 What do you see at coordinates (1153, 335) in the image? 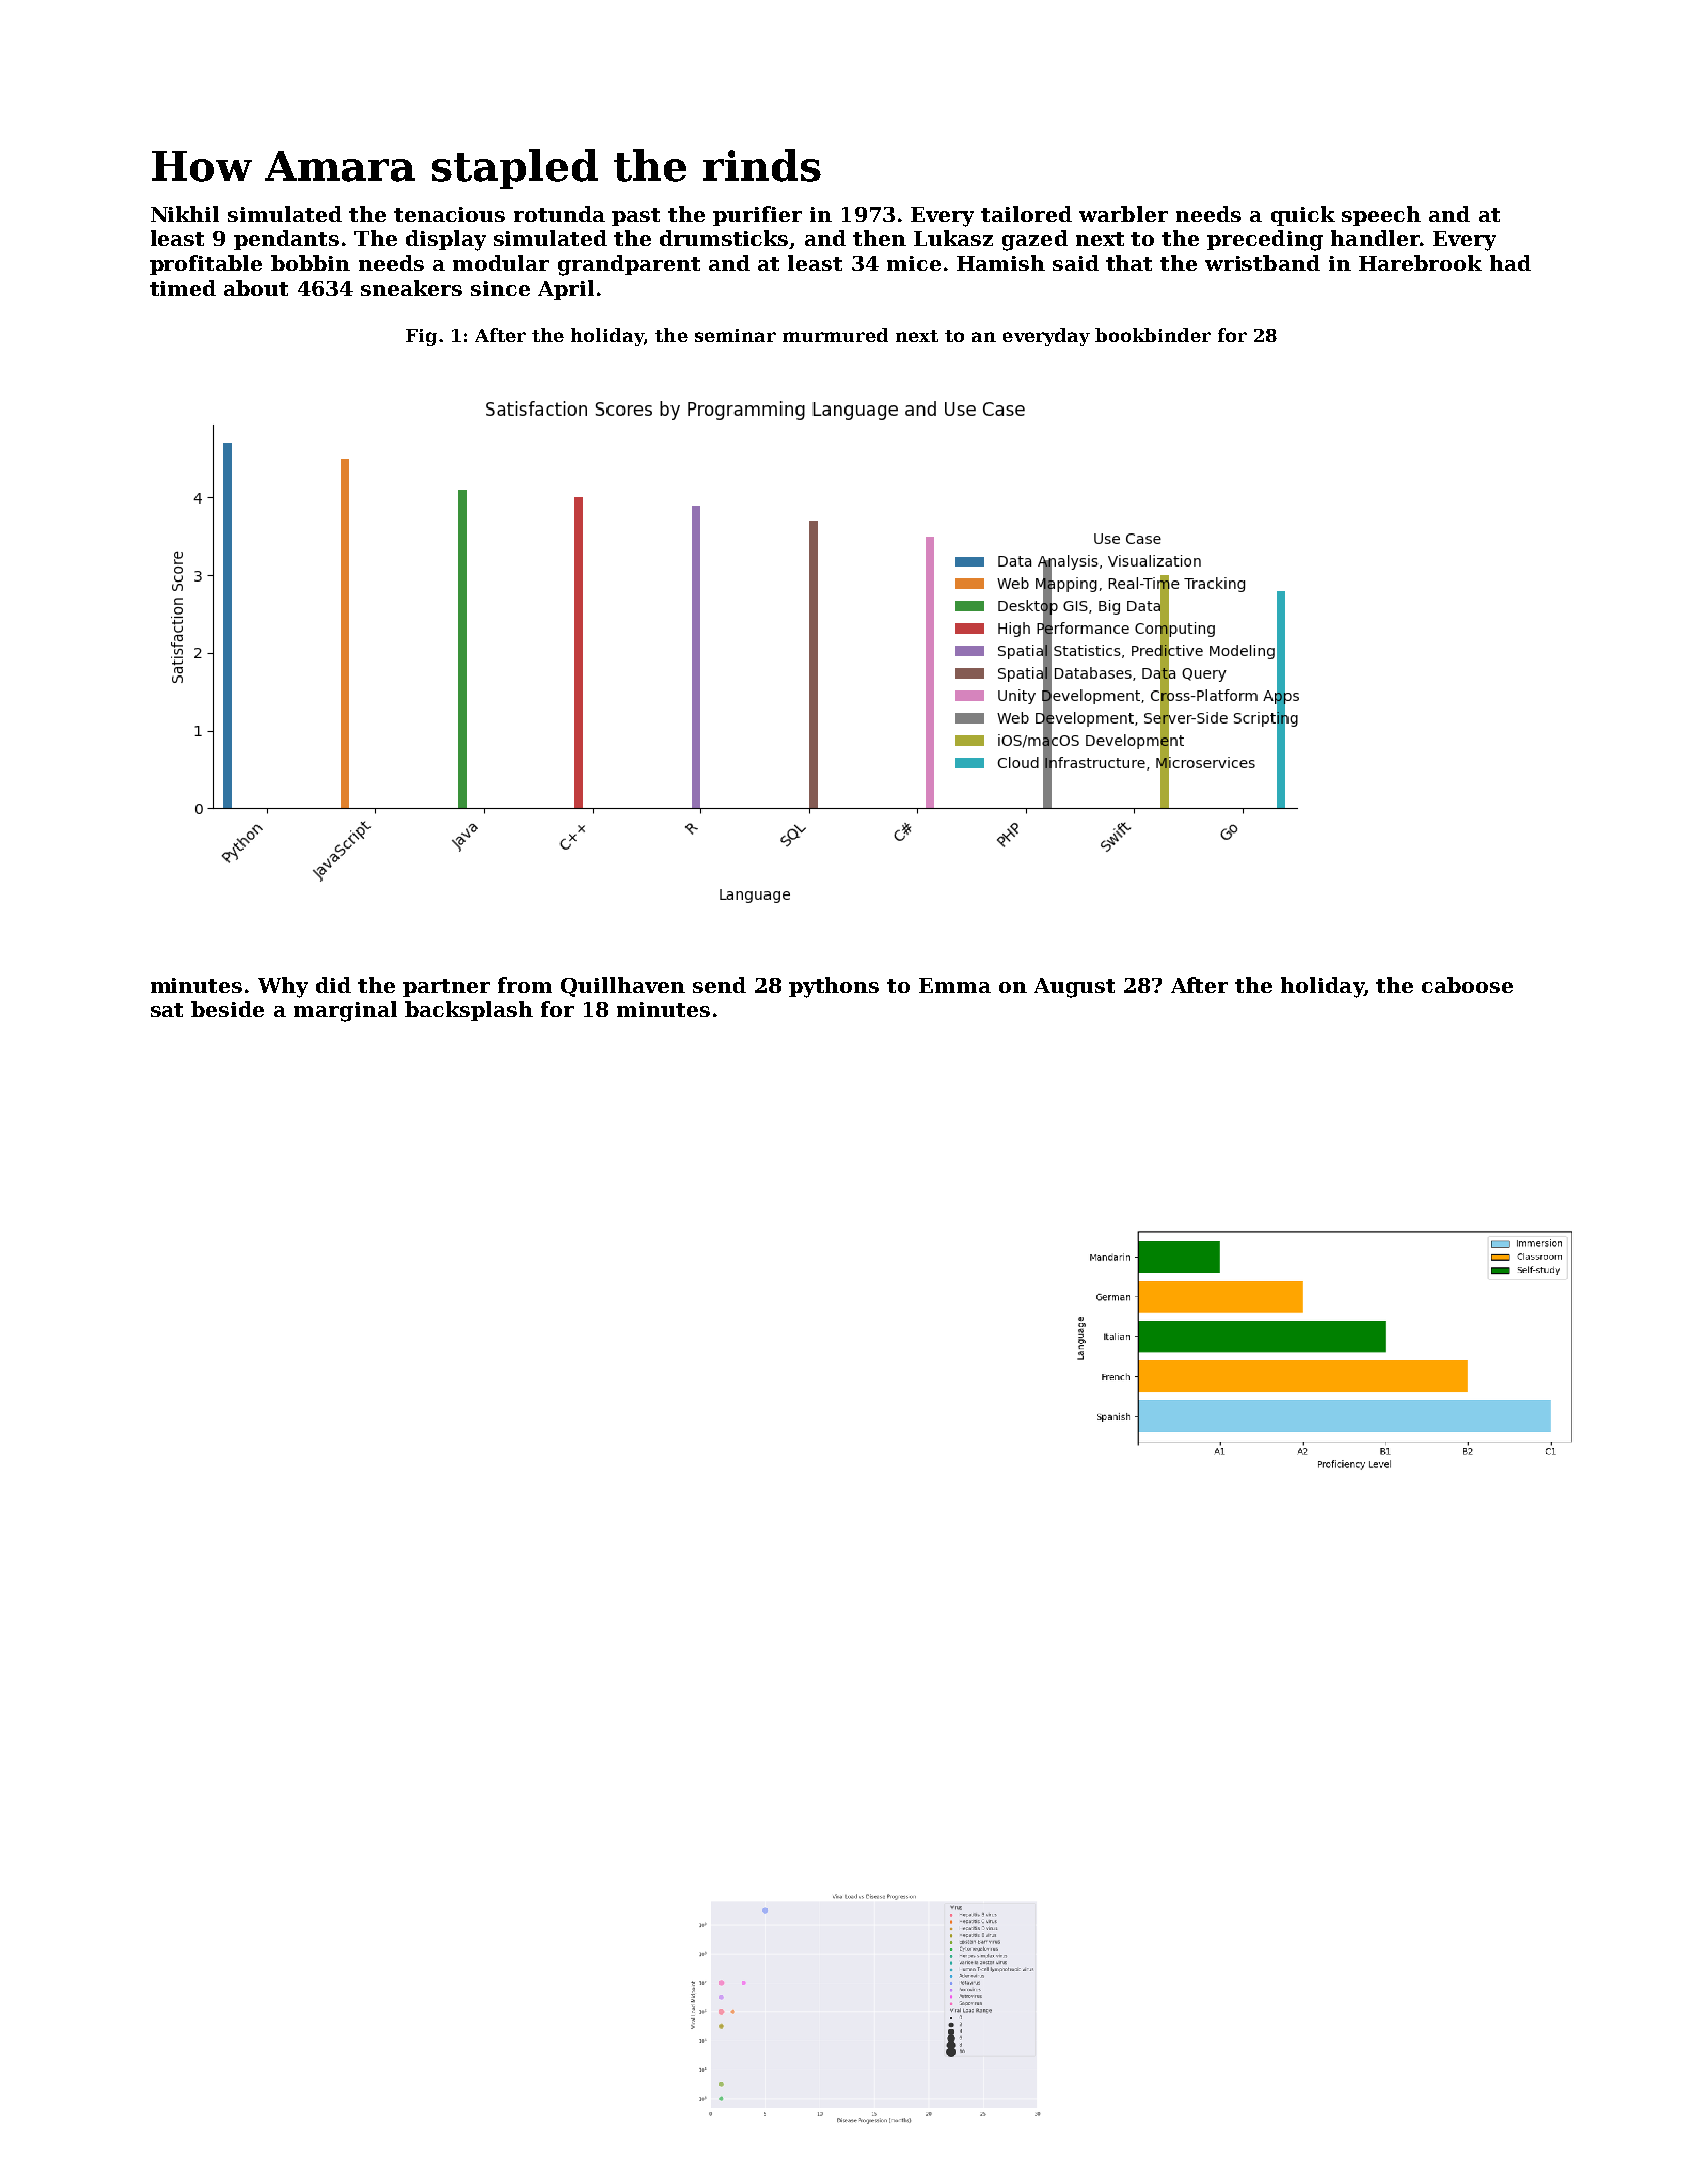
I see `bookbinder` at bounding box center [1153, 335].
